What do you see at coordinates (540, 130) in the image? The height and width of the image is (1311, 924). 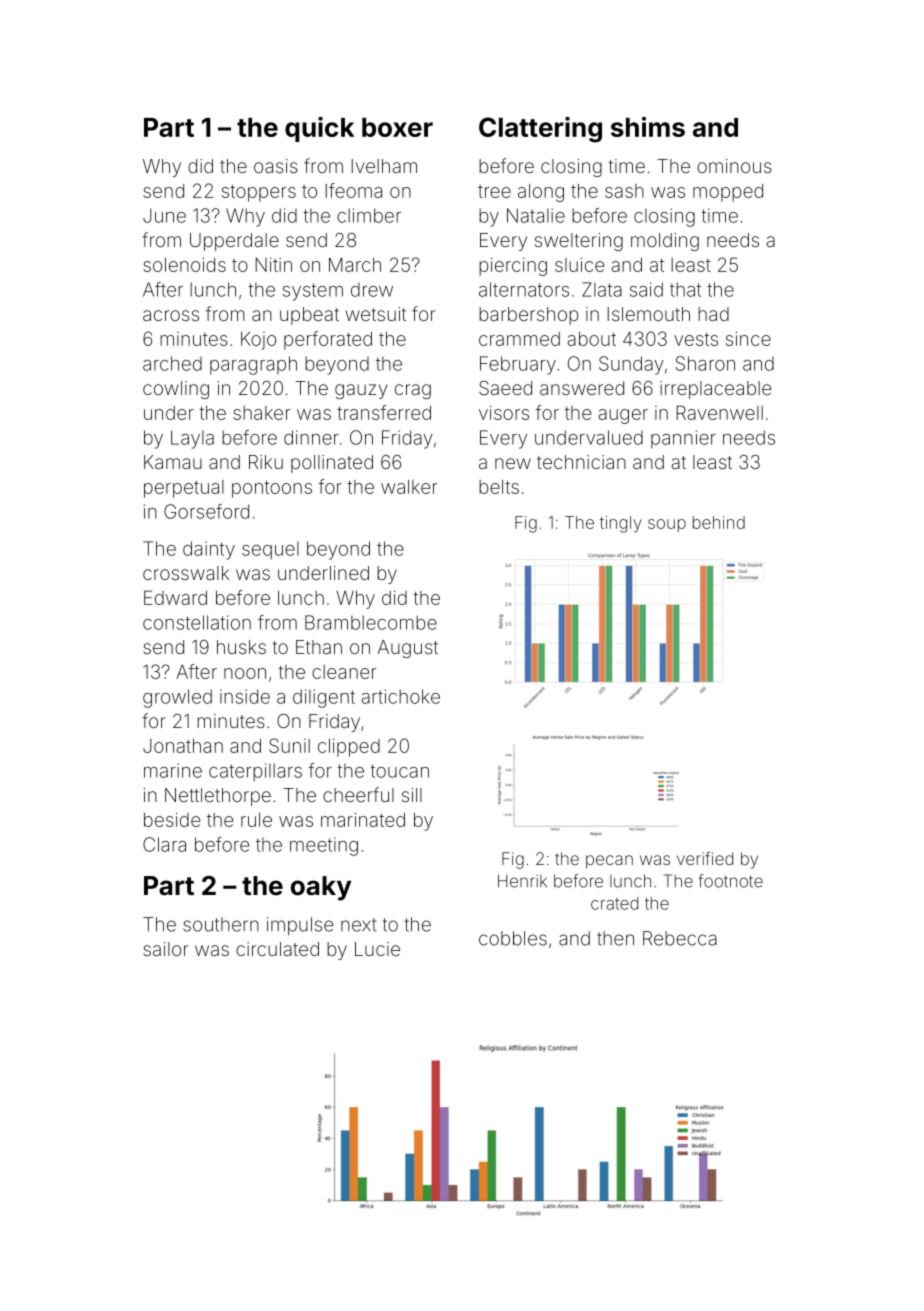 I see `Clattering` at bounding box center [540, 130].
